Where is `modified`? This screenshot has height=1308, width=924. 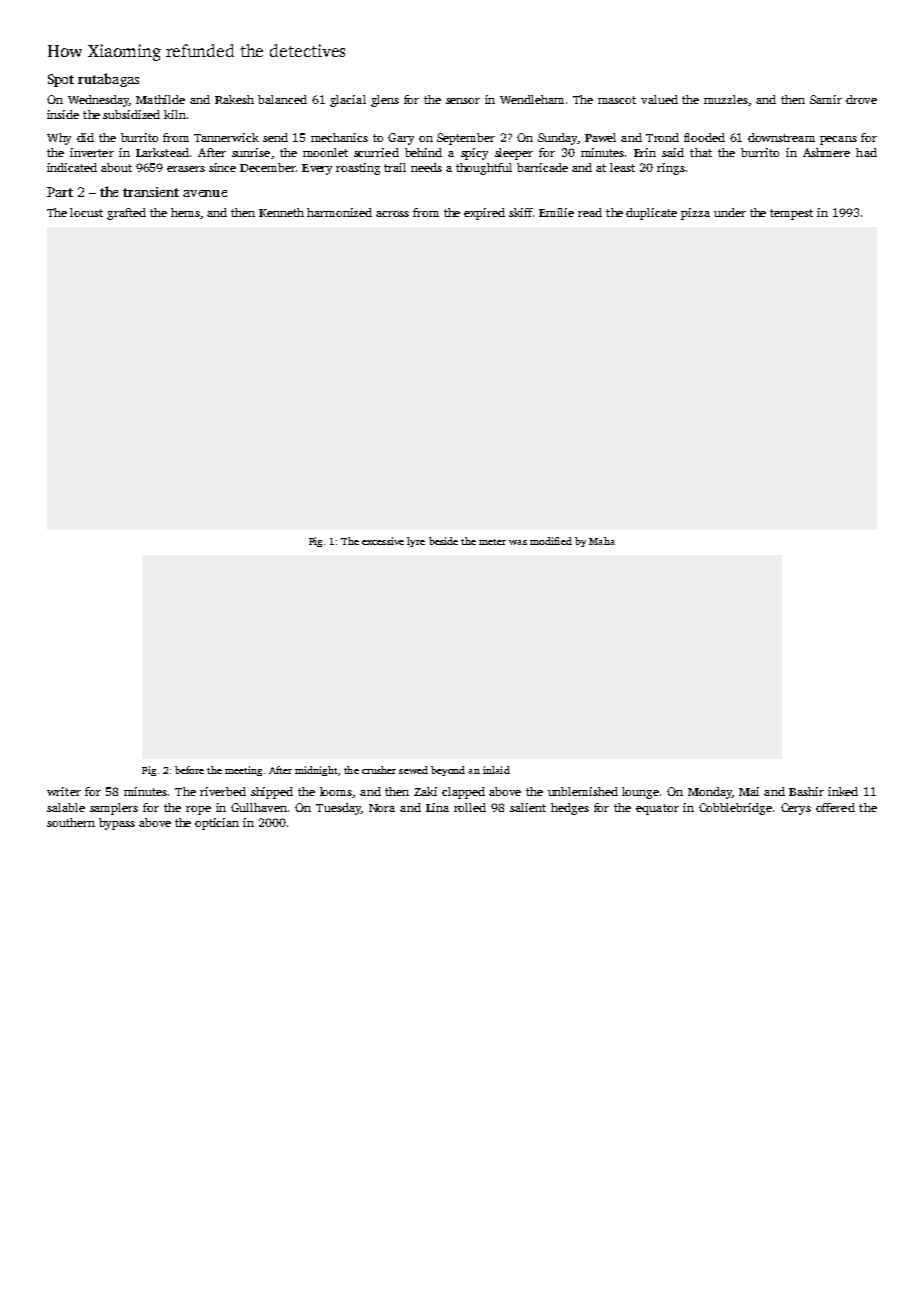 modified is located at coordinates (551, 541).
